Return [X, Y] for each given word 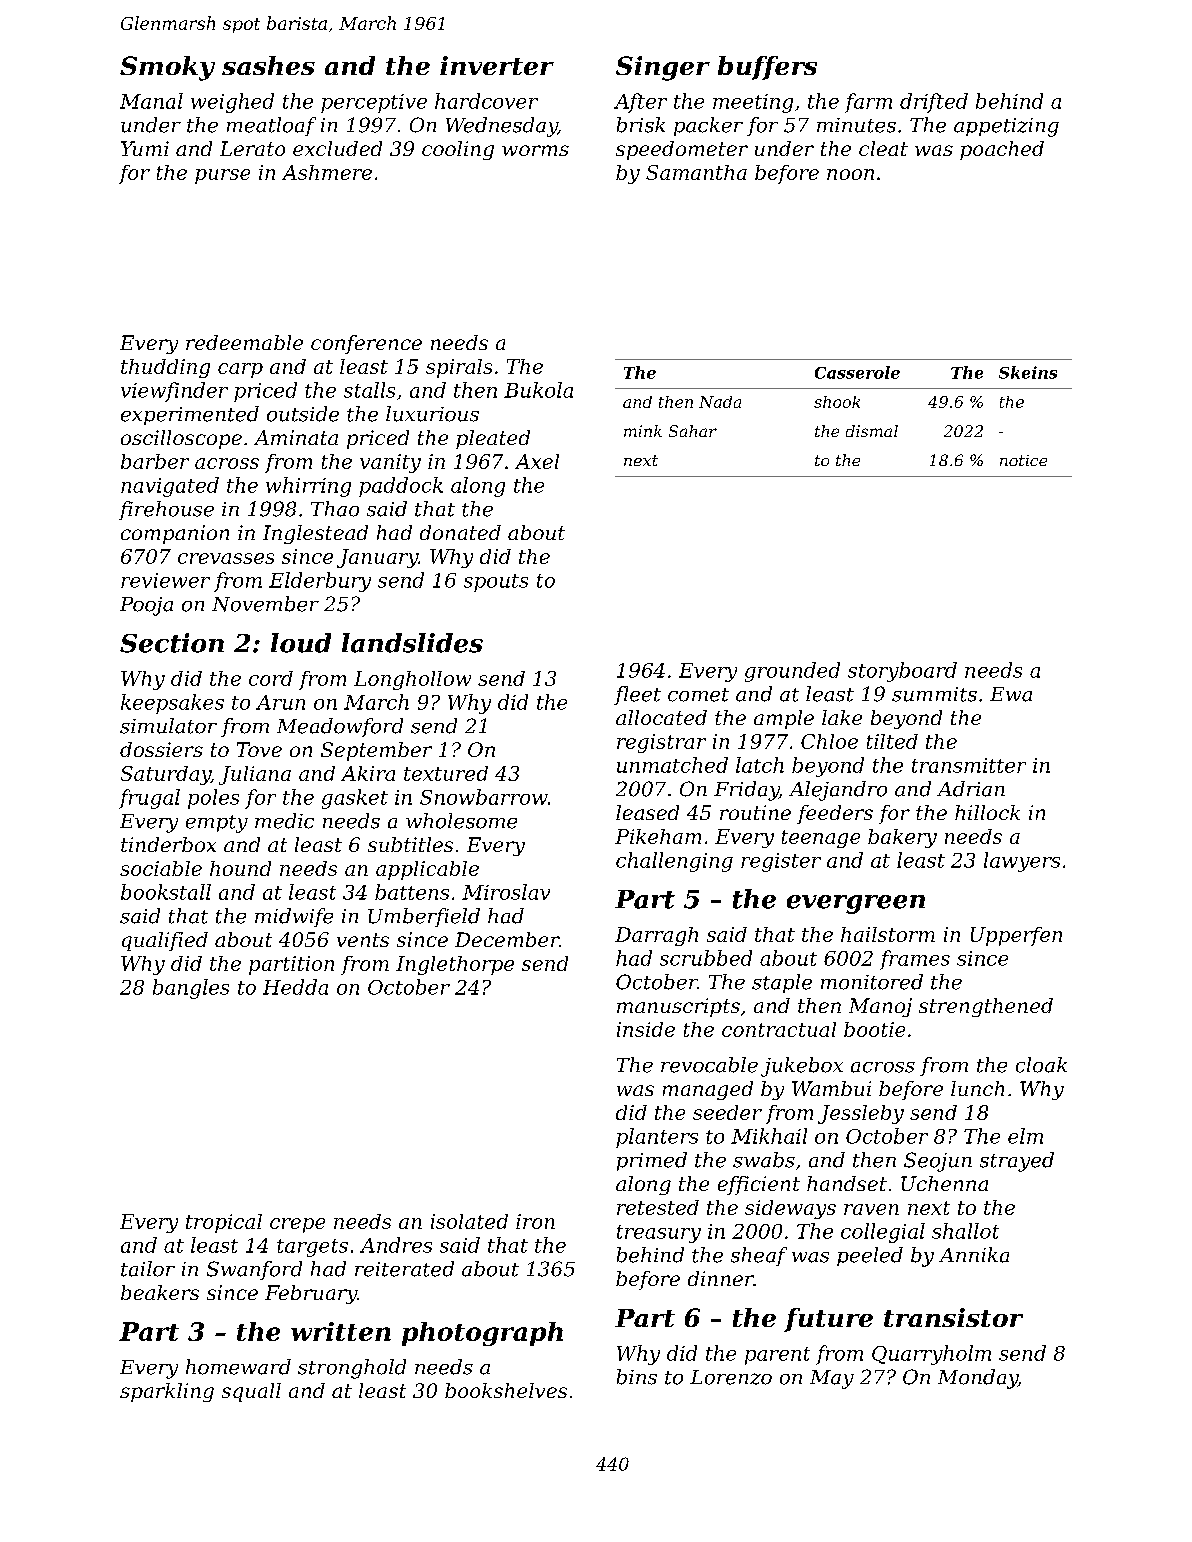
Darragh [656, 936]
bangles [191, 989]
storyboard [902, 672]
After [640, 103]
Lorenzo [731, 1377]
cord [271, 678]
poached [1002, 150]
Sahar [693, 431]
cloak [1041, 1065]
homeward [238, 1367]
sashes [268, 65]
